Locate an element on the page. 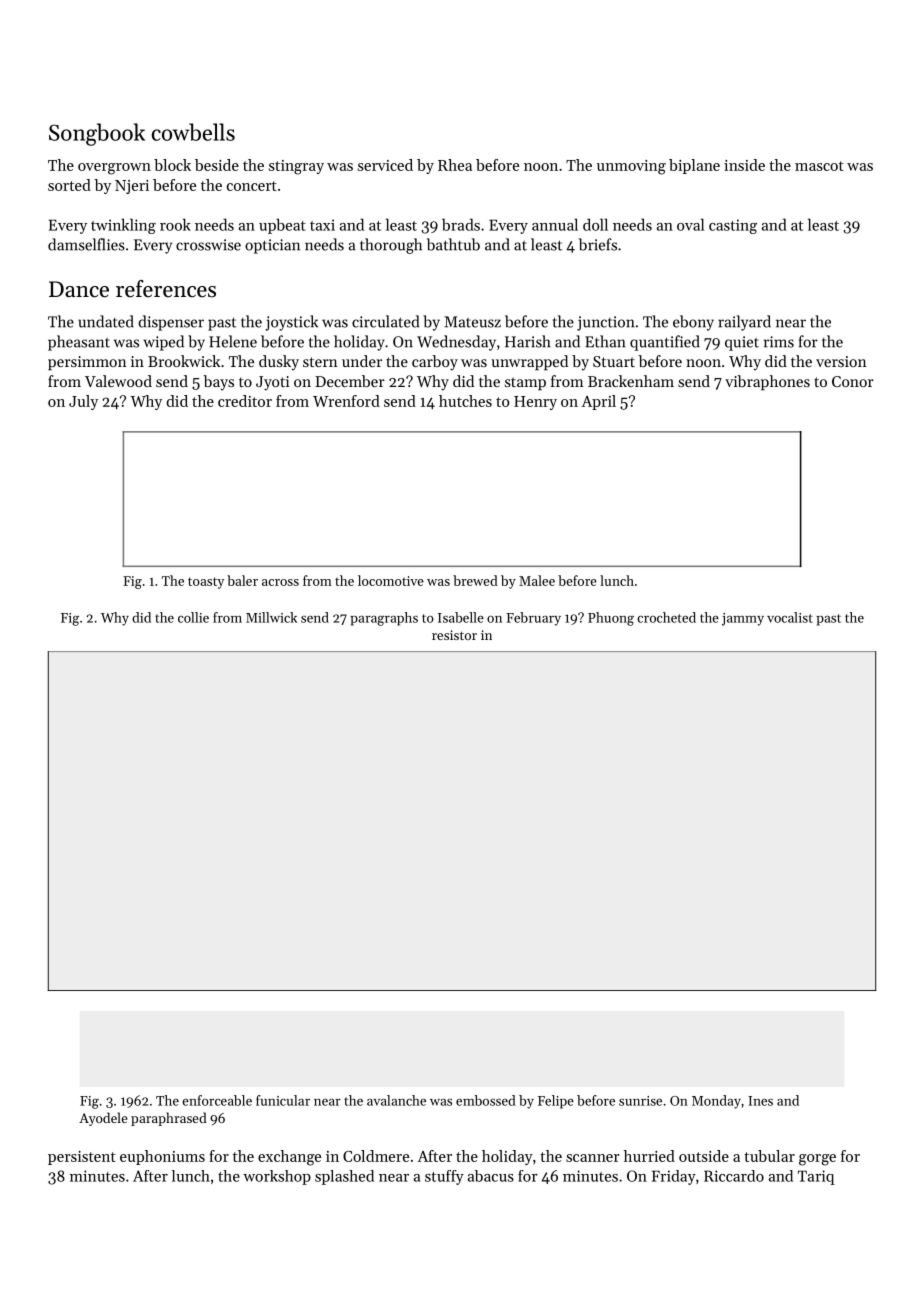 The image size is (924, 1308). persistent is located at coordinates (82, 1158).
